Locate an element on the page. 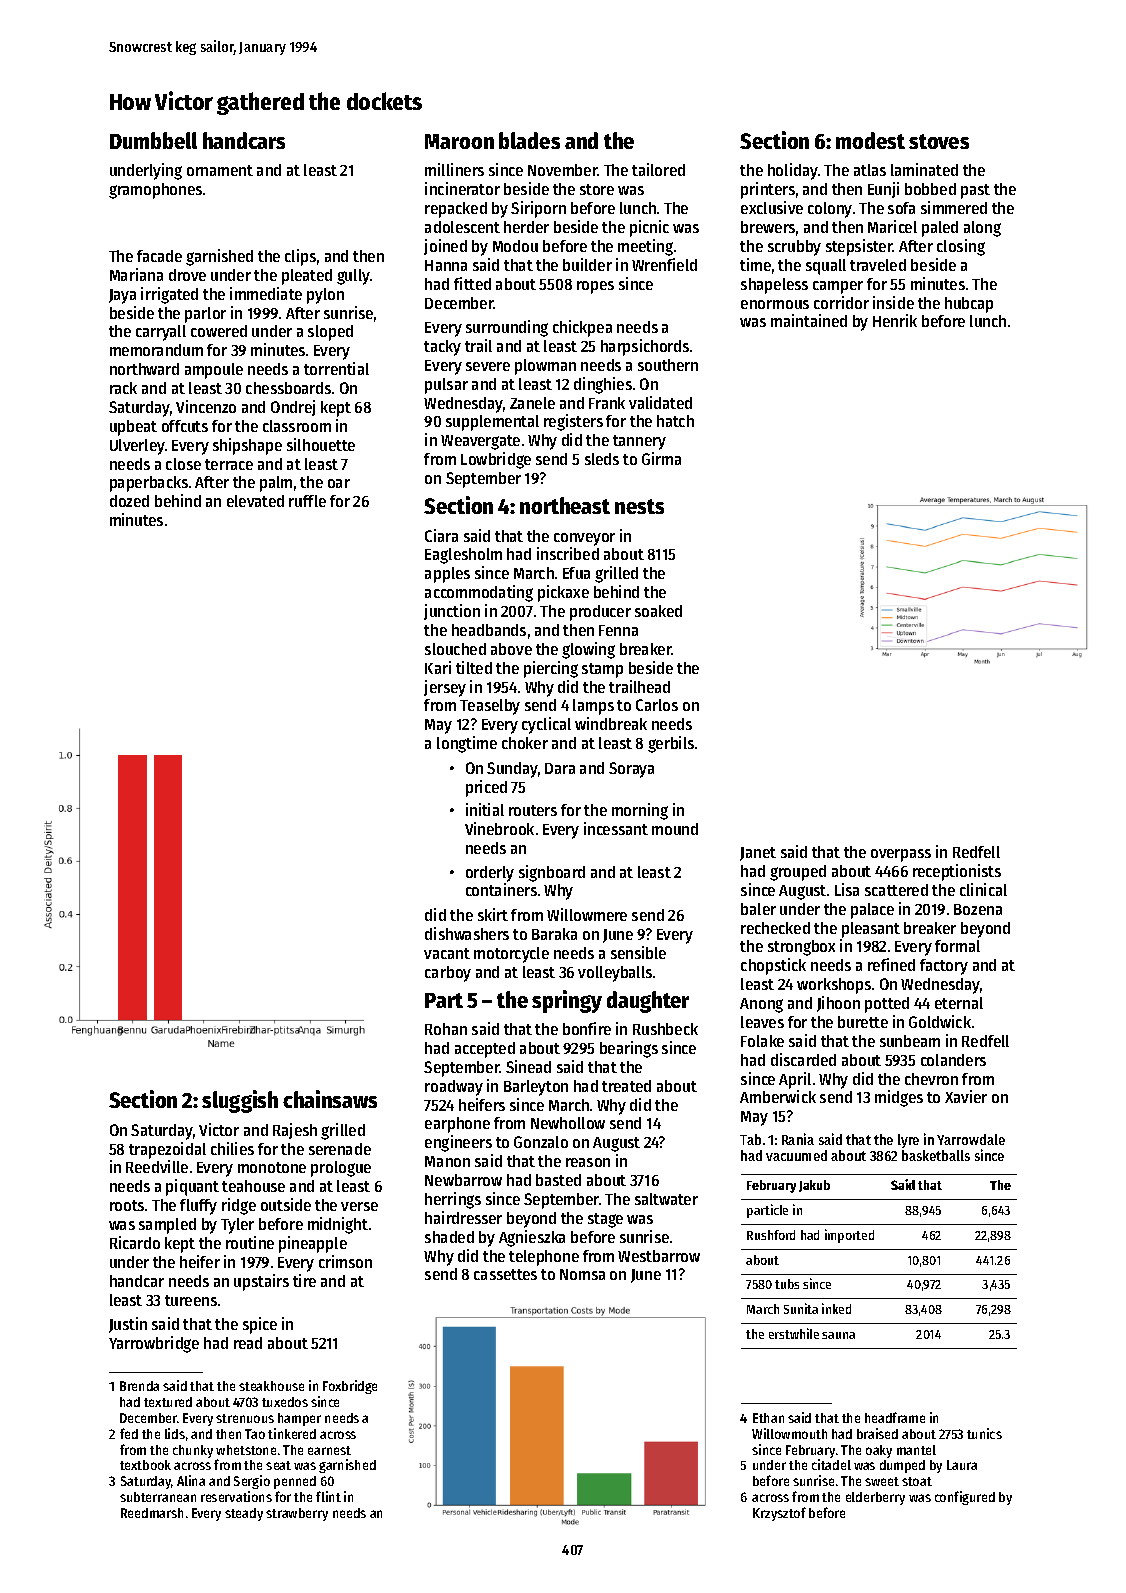 This page has width=1126, height=1593. sluggish is located at coordinates (240, 1101).
